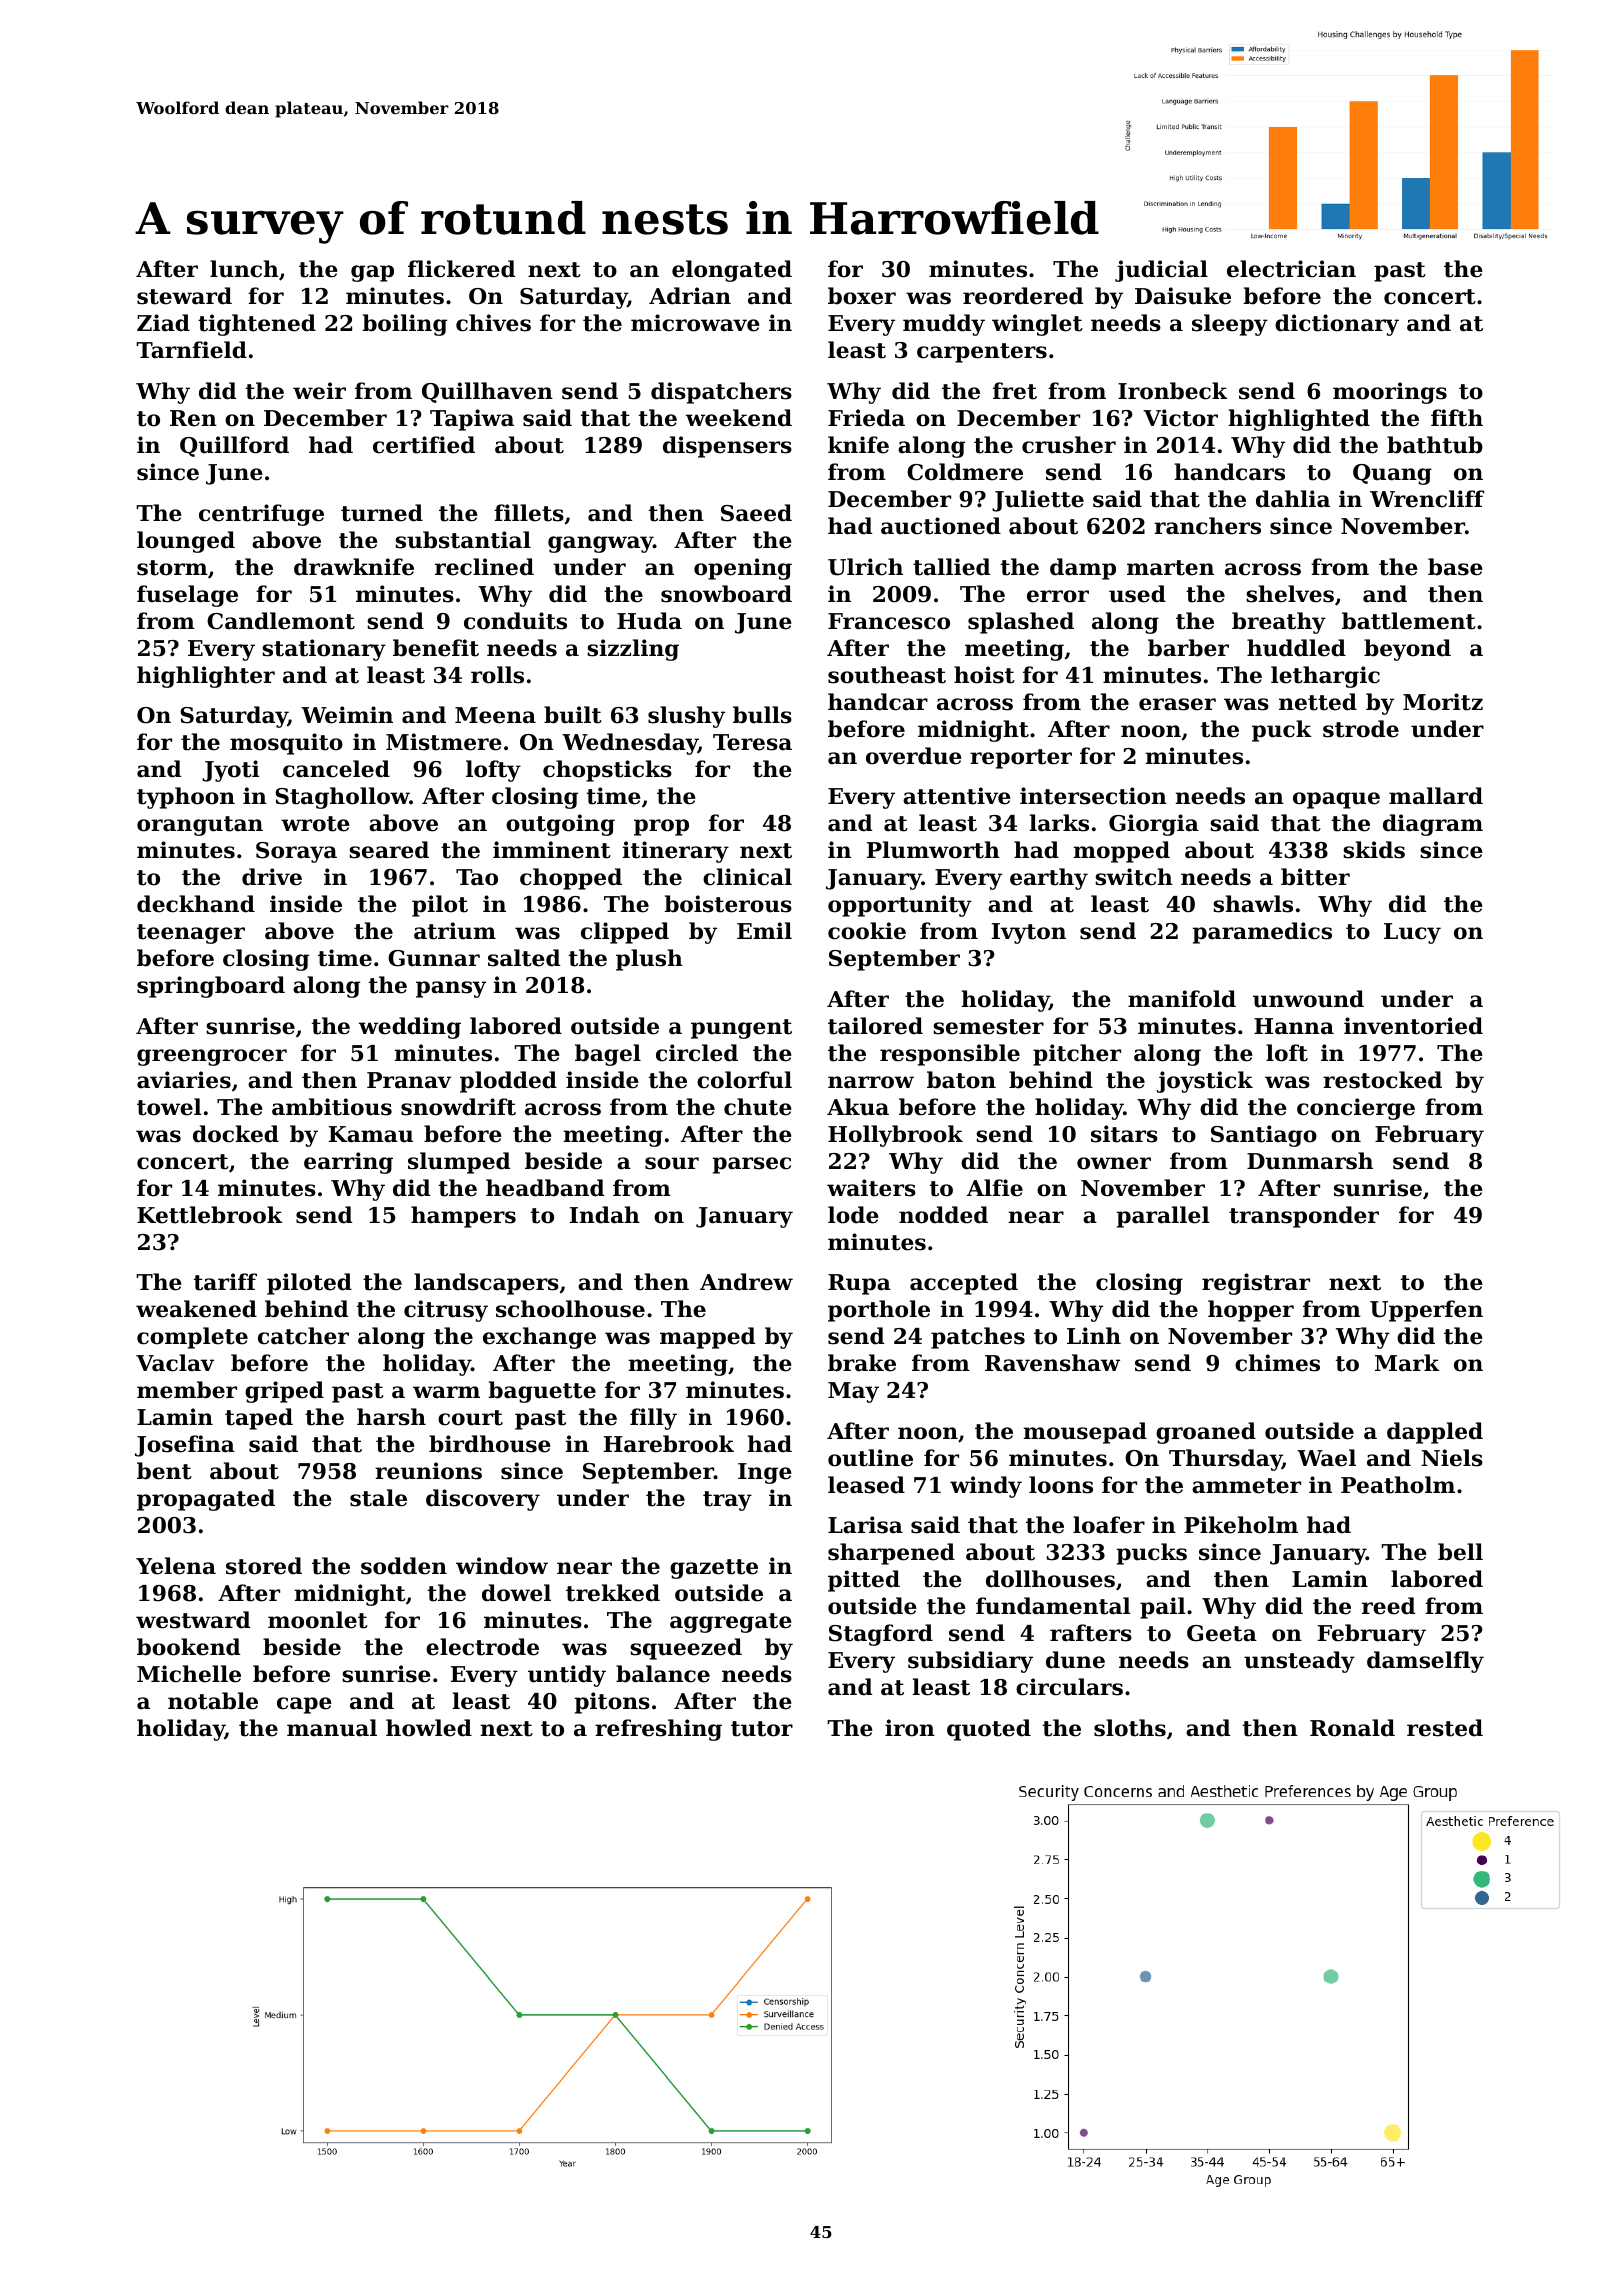 The height and width of the screenshot is (2292, 1620). I want to click on Giorgia, so click(1154, 825).
